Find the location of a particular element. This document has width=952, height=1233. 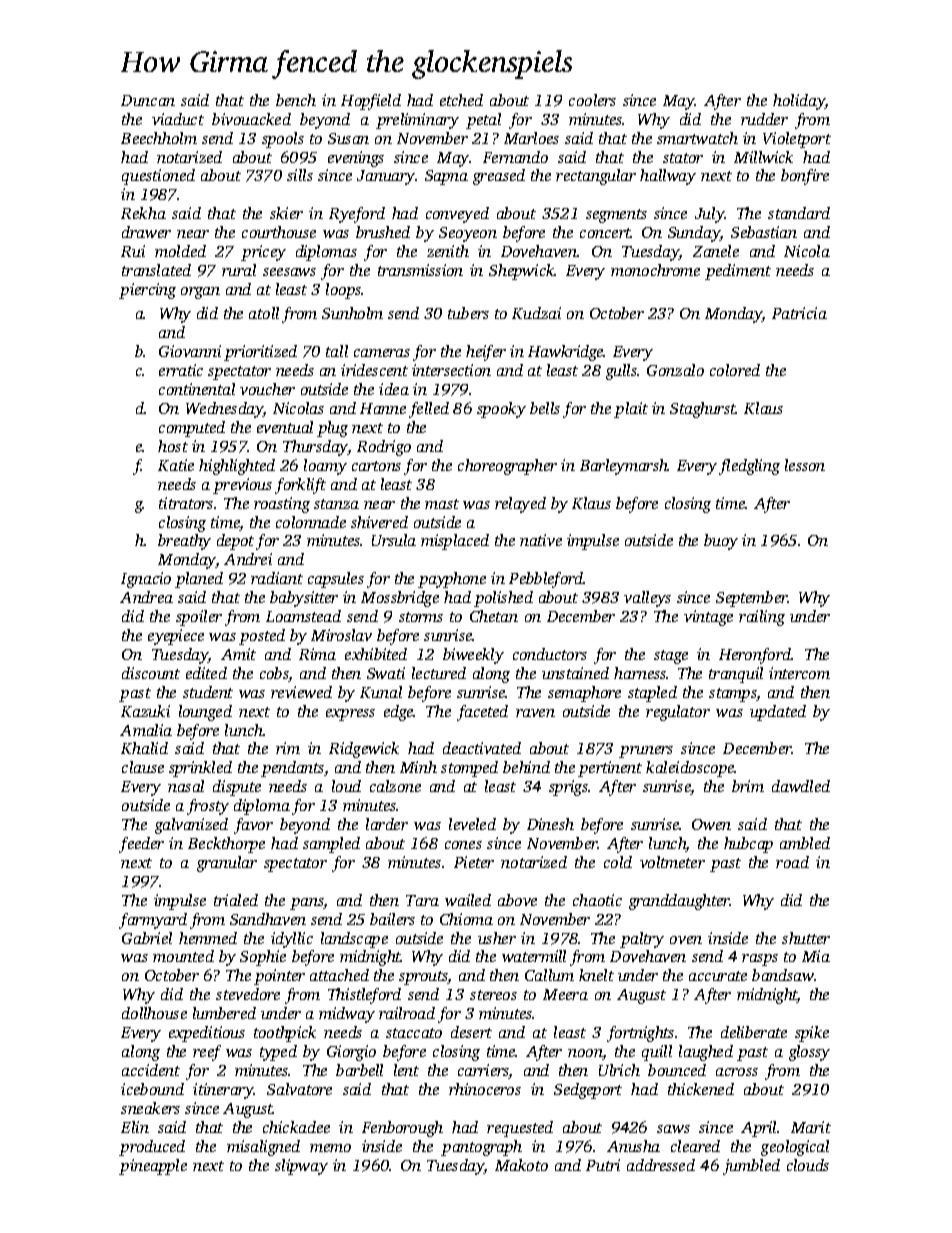

clause is located at coordinates (143, 767).
